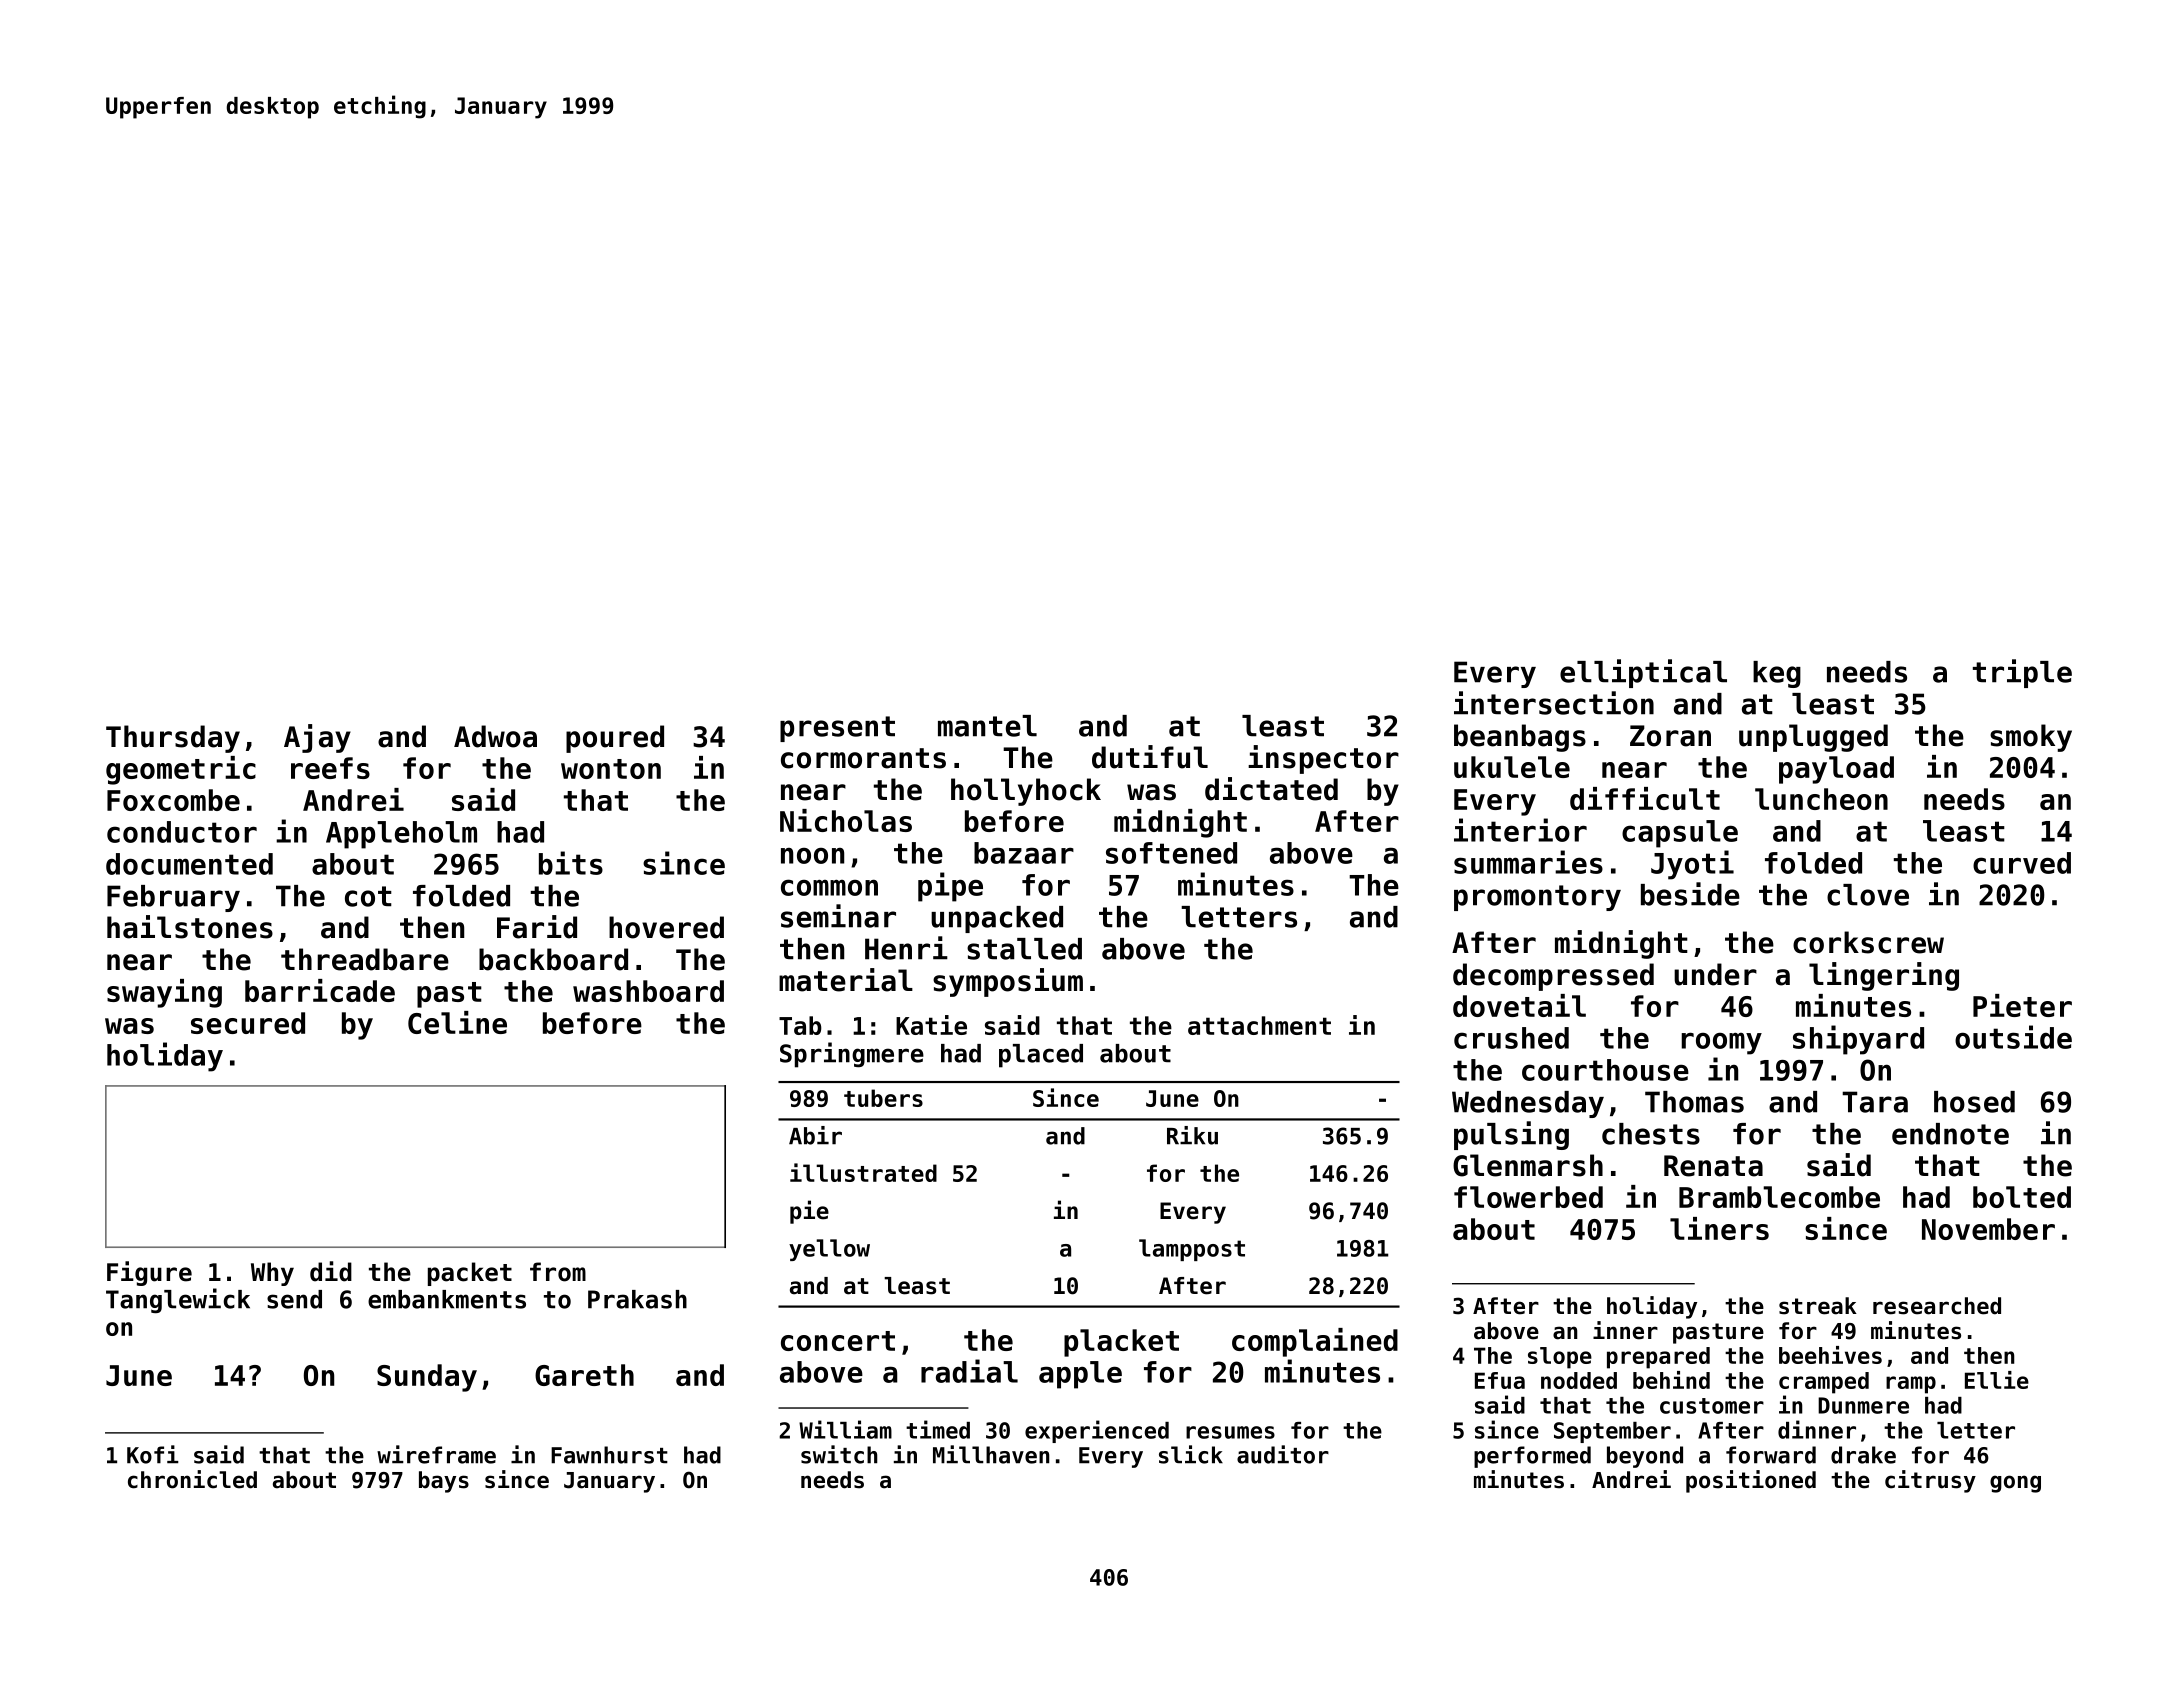 The width and height of the screenshot is (2178, 1683). I want to click on swaying, so click(164, 993).
